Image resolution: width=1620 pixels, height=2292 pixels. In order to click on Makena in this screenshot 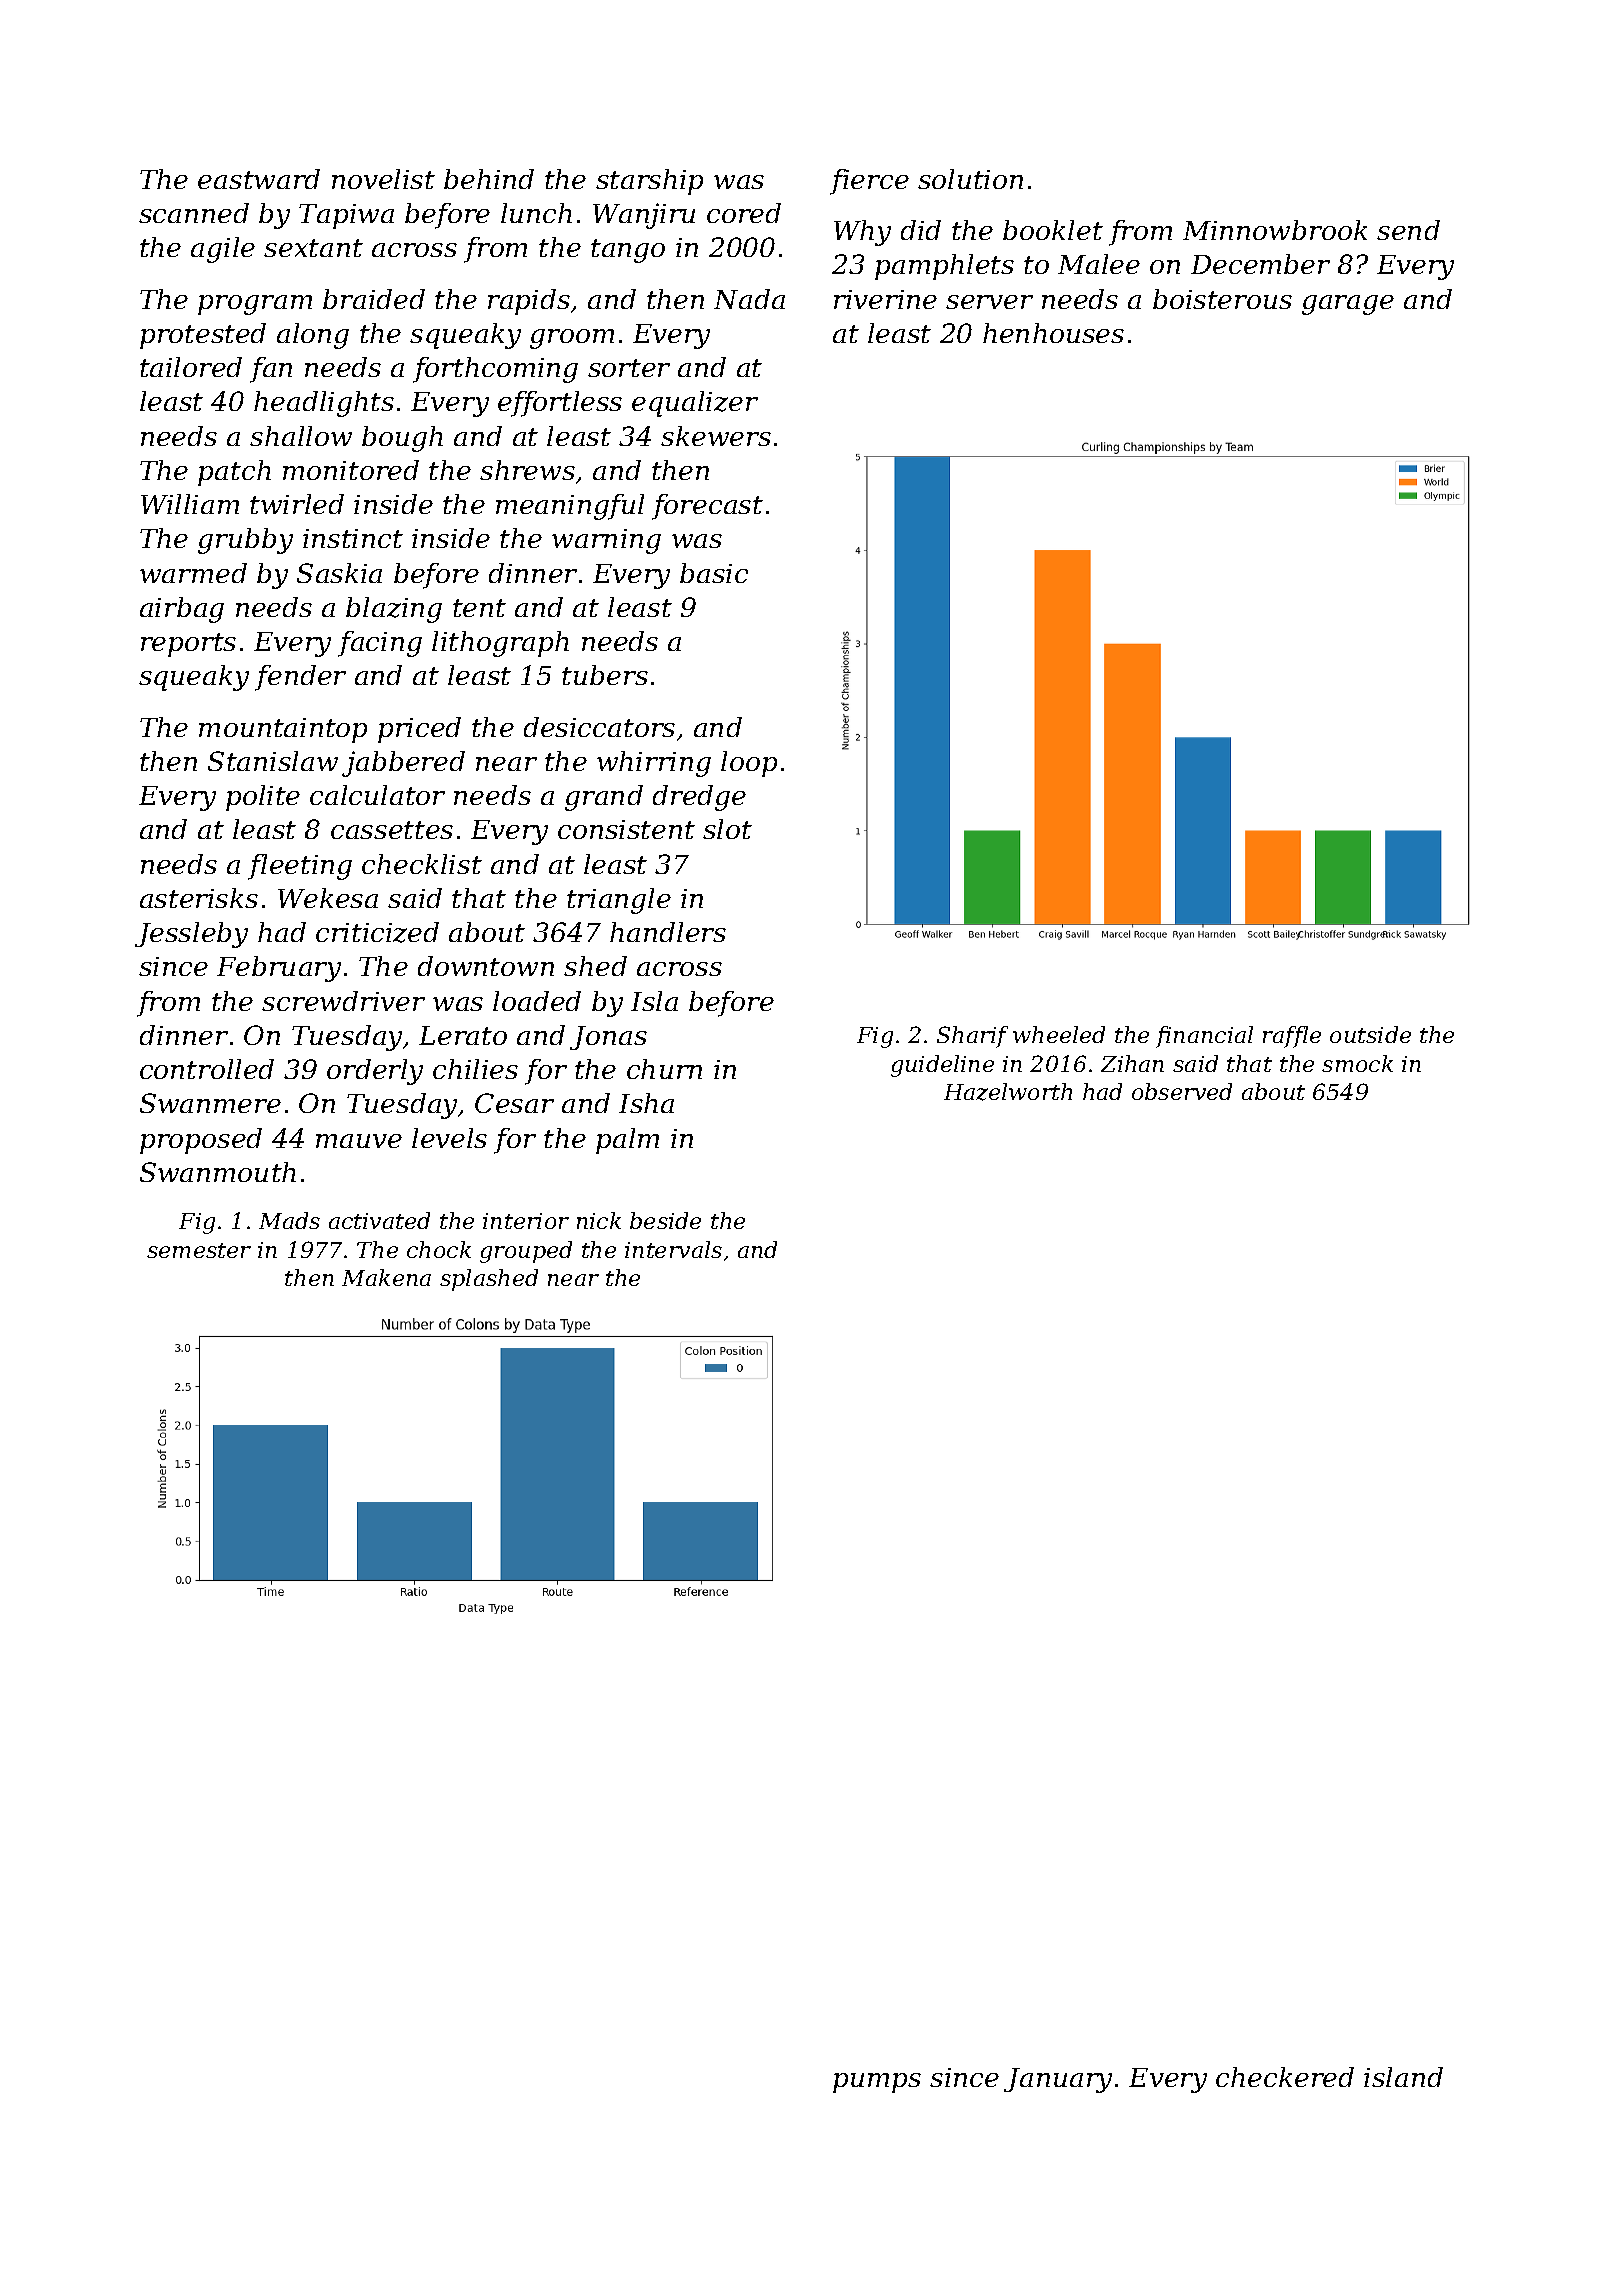, I will do `click(386, 1277)`.
